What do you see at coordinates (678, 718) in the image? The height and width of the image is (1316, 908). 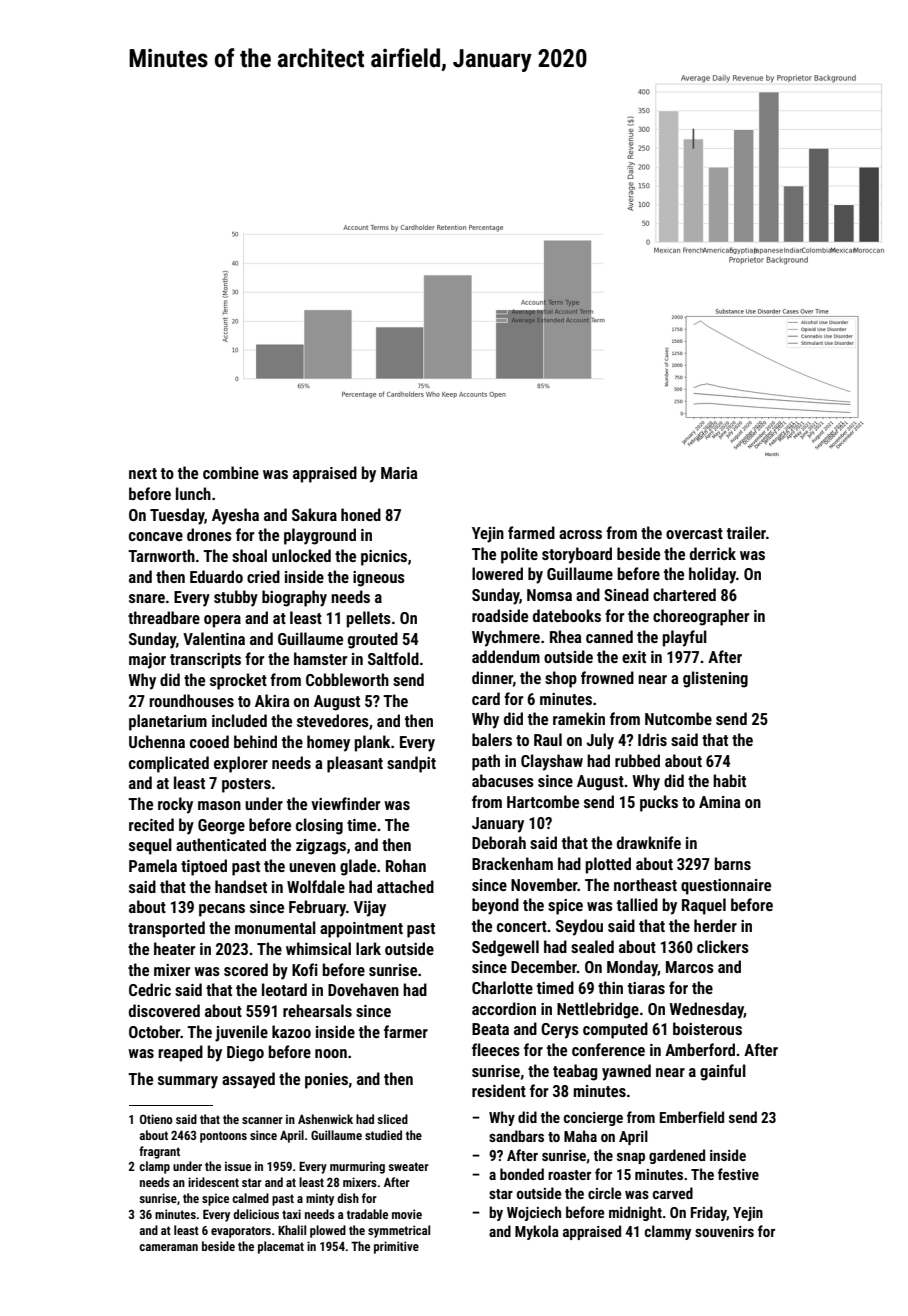 I see `Nutcombe` at bounding box center [678, 718].
